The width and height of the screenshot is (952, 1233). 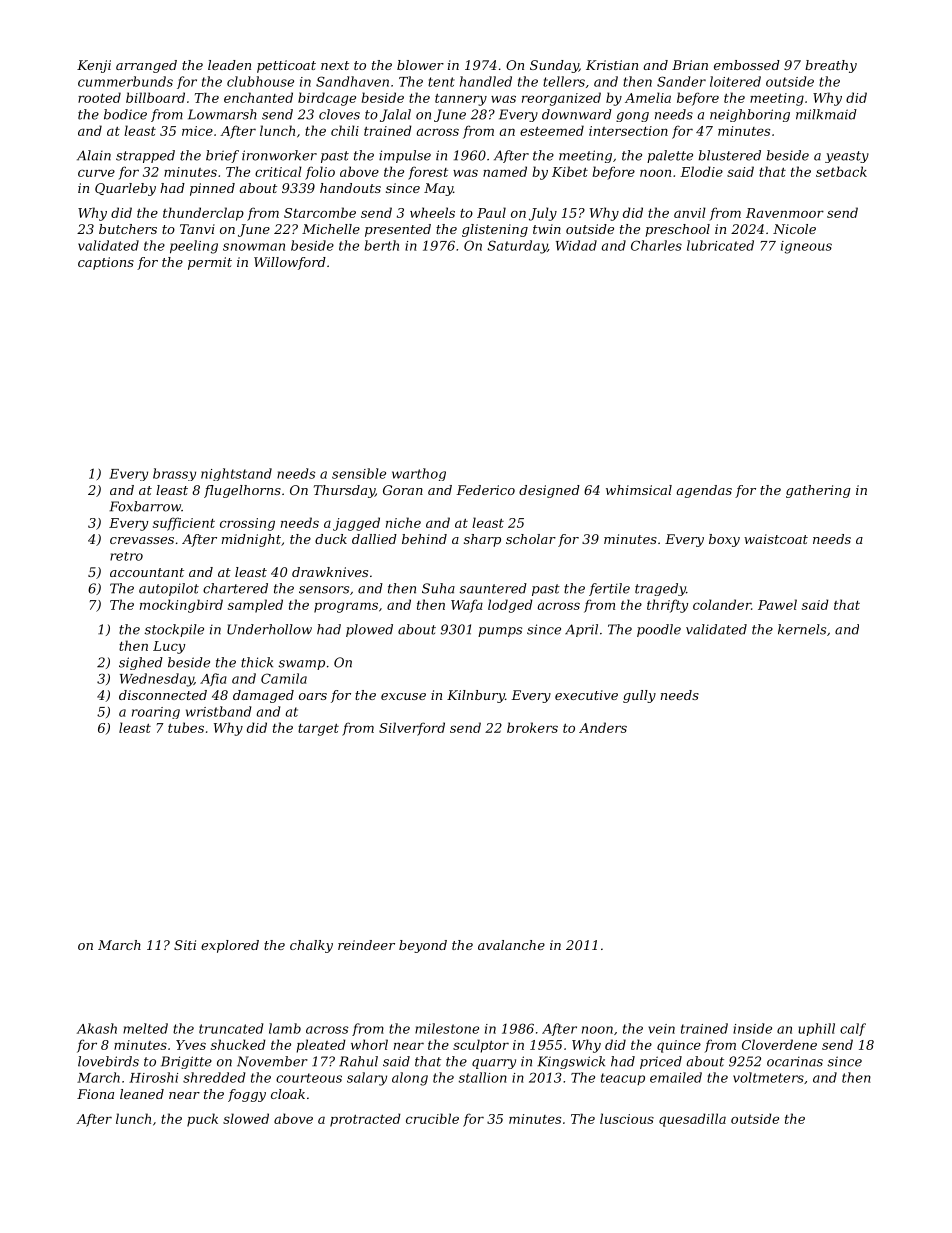 I want to click on setback, so click(x=841, y=171).
